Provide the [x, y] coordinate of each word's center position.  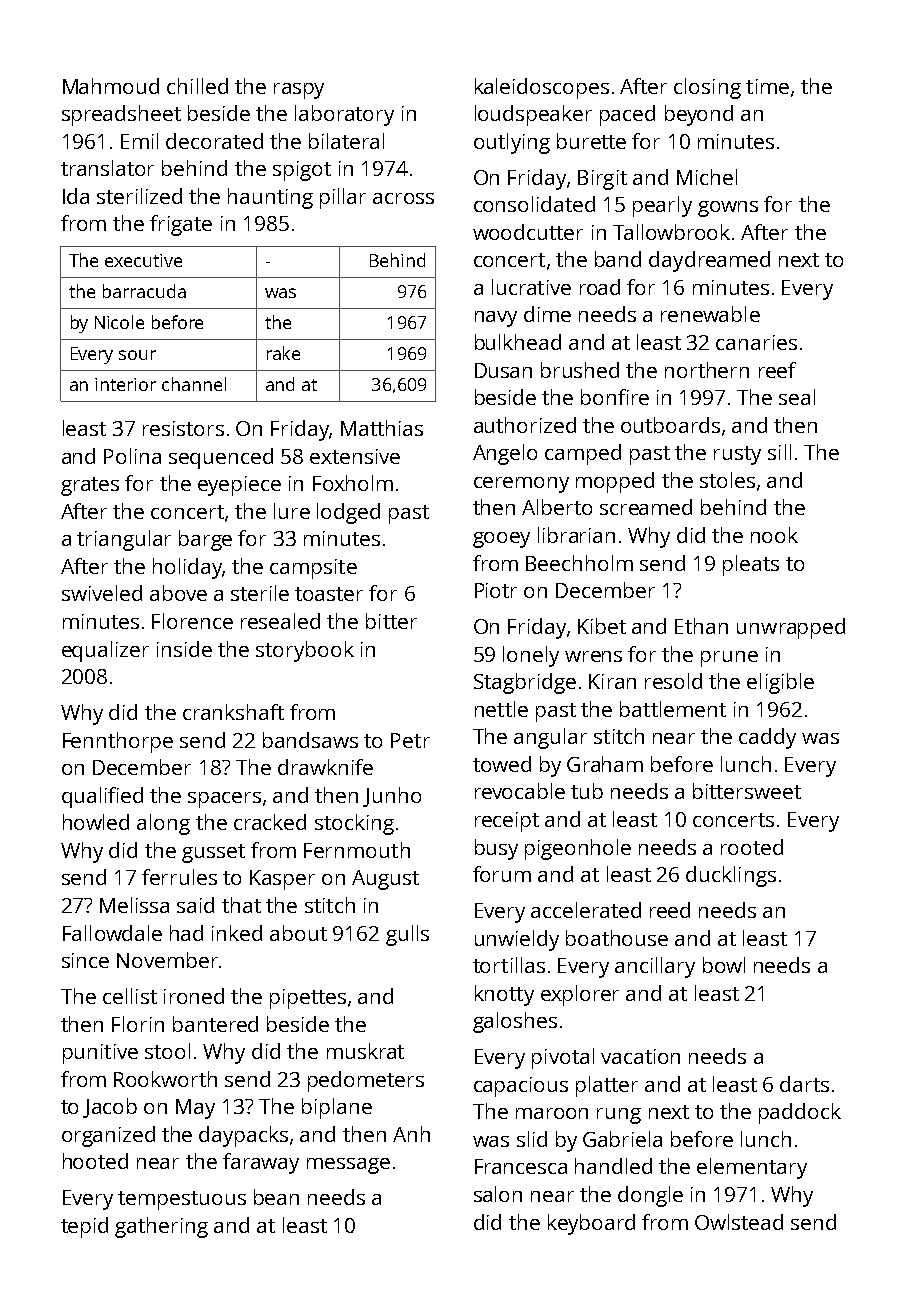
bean [276, 1197]
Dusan [503, 370]
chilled [197, 86]
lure [292, 511]
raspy [299, 91]
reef [777, 370]
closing [707, 88]
